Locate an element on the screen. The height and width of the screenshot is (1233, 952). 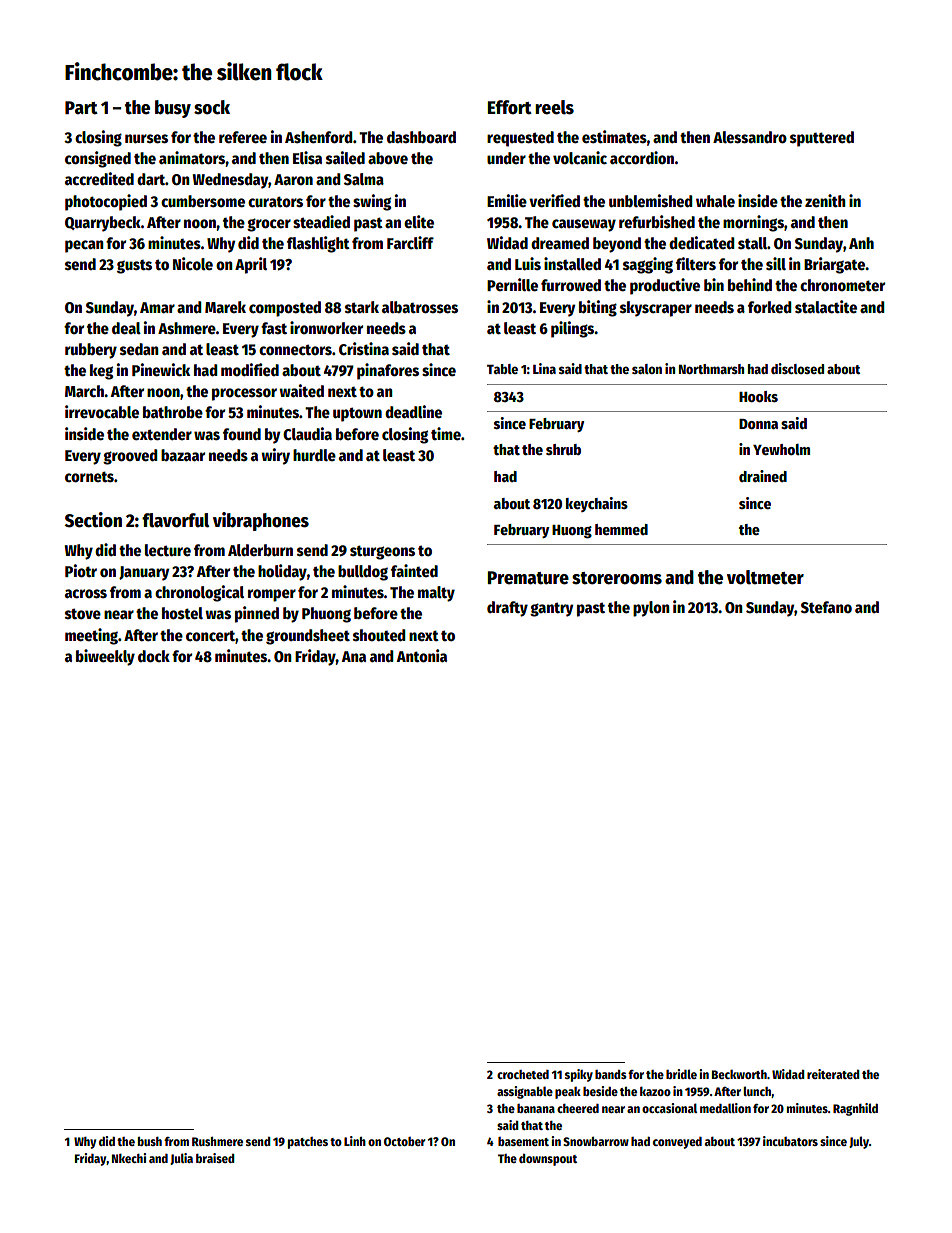
Stefano is located at coordinates (826, 607).
